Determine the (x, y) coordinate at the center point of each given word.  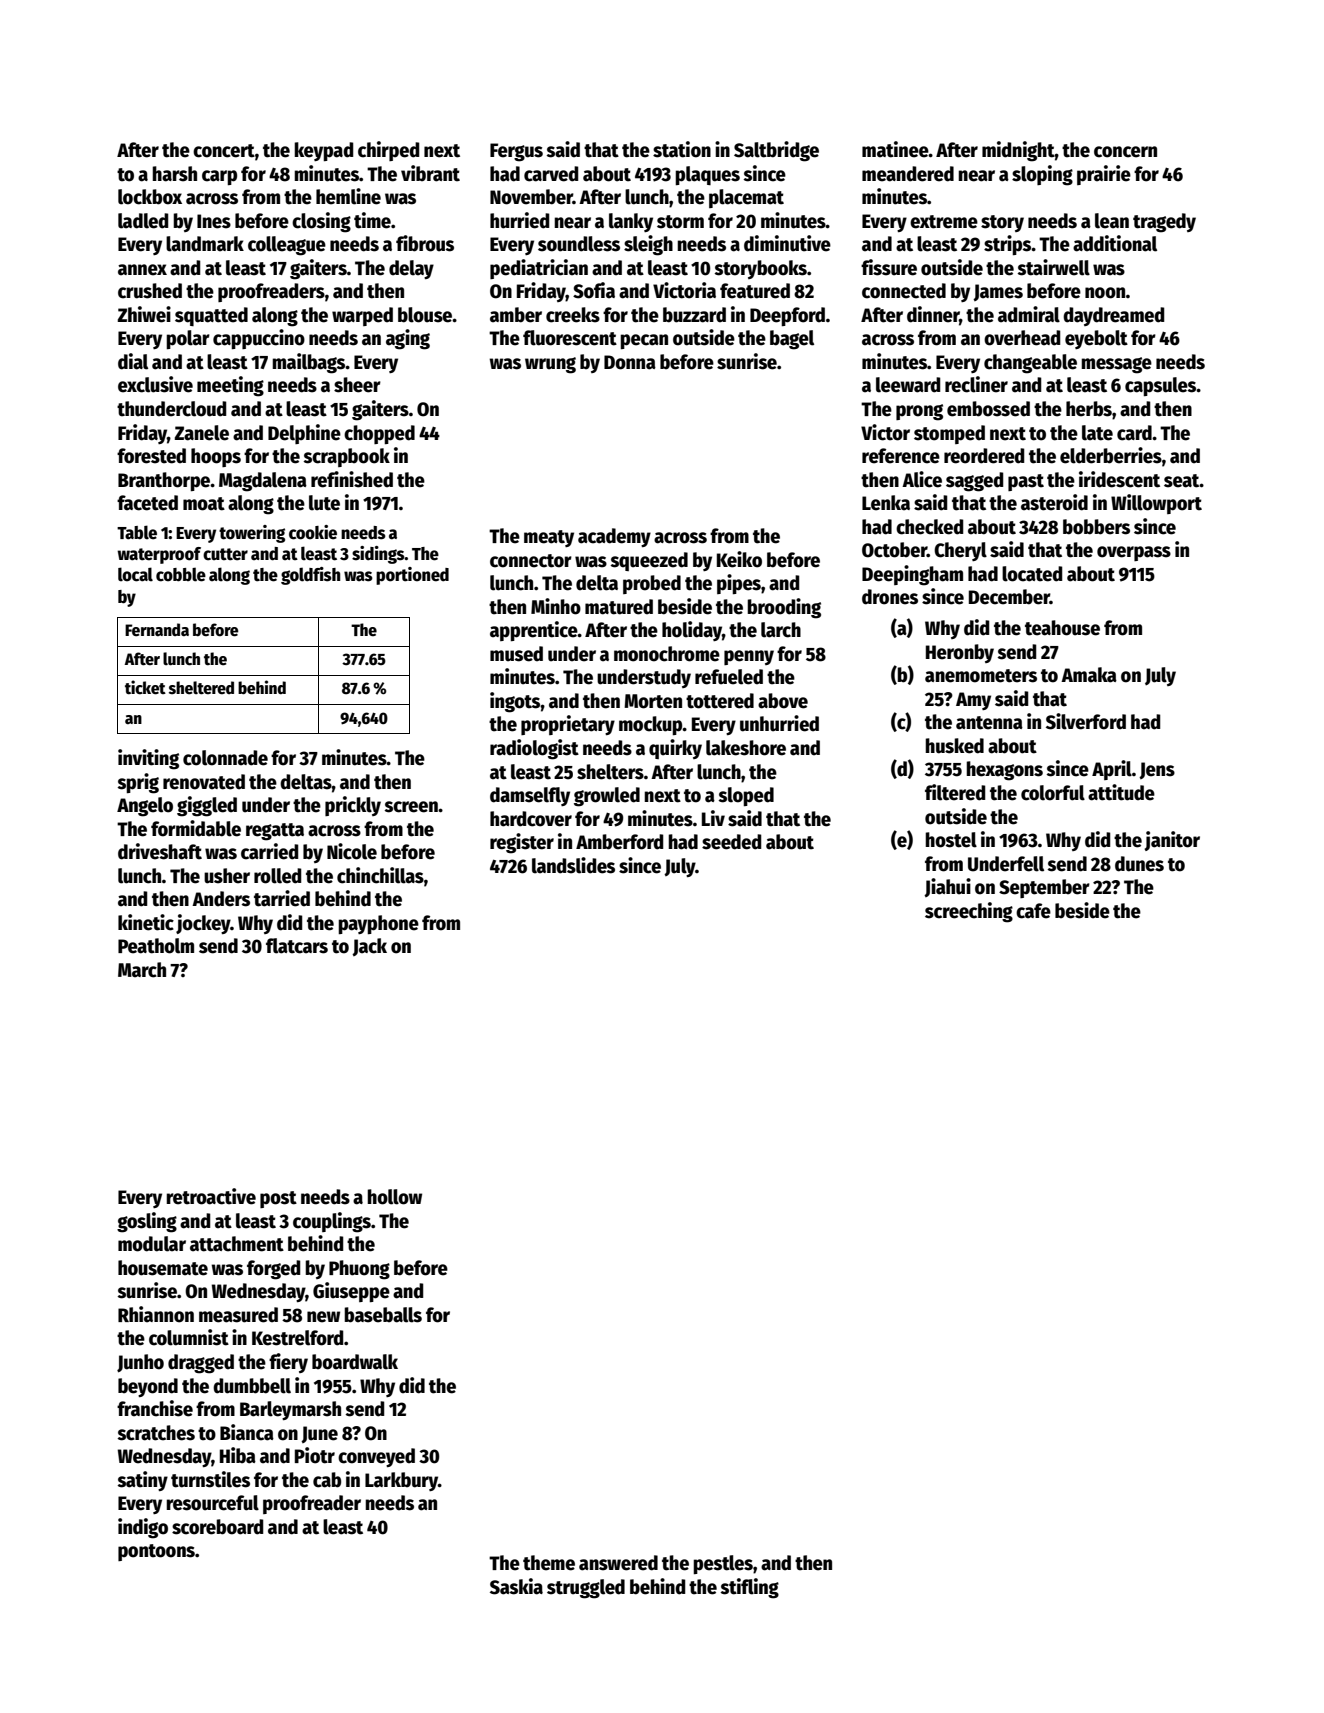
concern (1125, 152)
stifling (749, 1588)
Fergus (516, 152)
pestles (723, 1564)
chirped (388, 151)
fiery (288, 1363)
